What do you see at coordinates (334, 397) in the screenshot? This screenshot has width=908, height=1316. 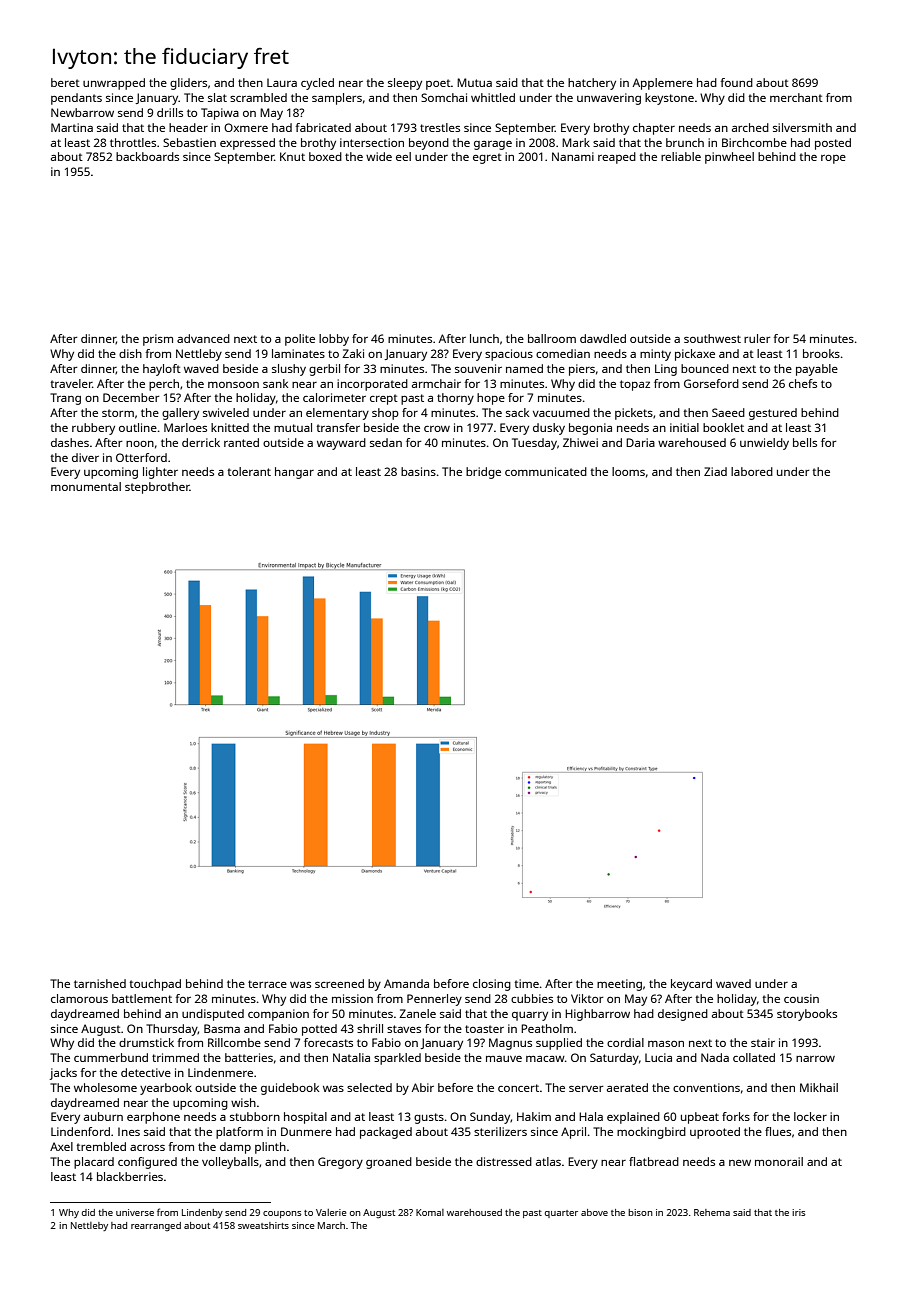 I see `calorimeter` at bounding box center [334, 397].
